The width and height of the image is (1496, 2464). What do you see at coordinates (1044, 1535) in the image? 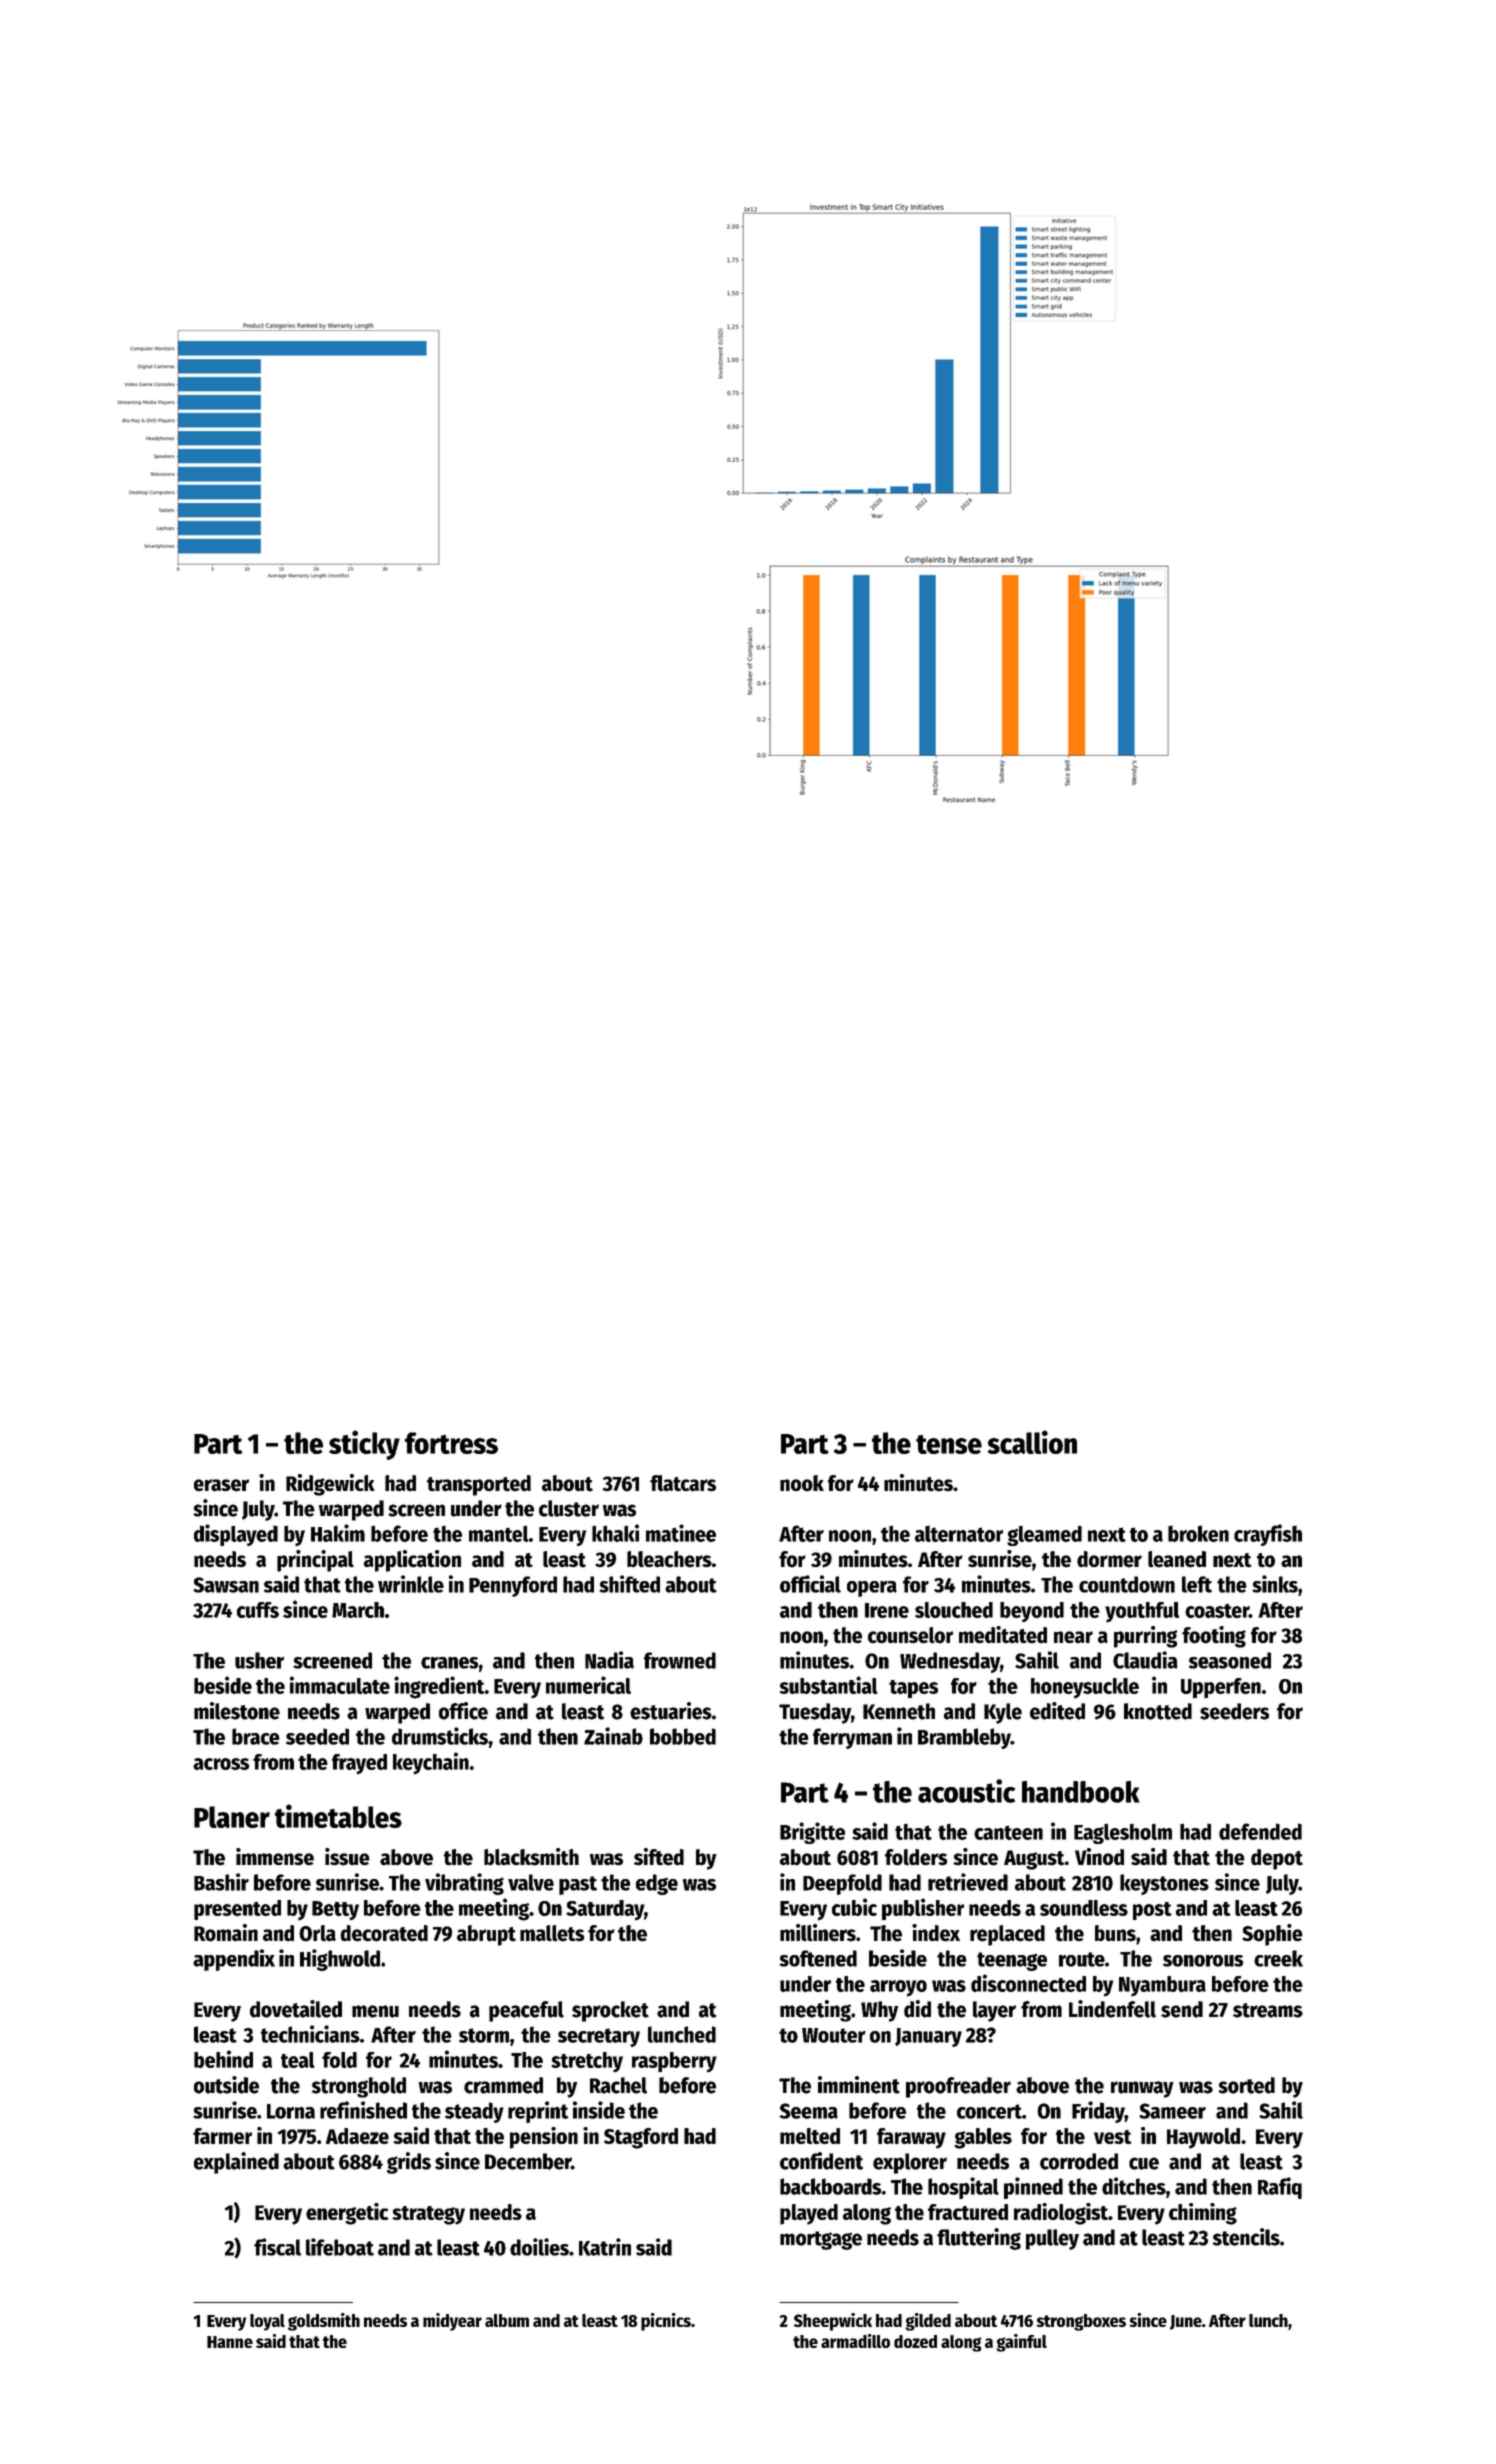
I see `gleamed` at bounding box center [1044, 1535].
